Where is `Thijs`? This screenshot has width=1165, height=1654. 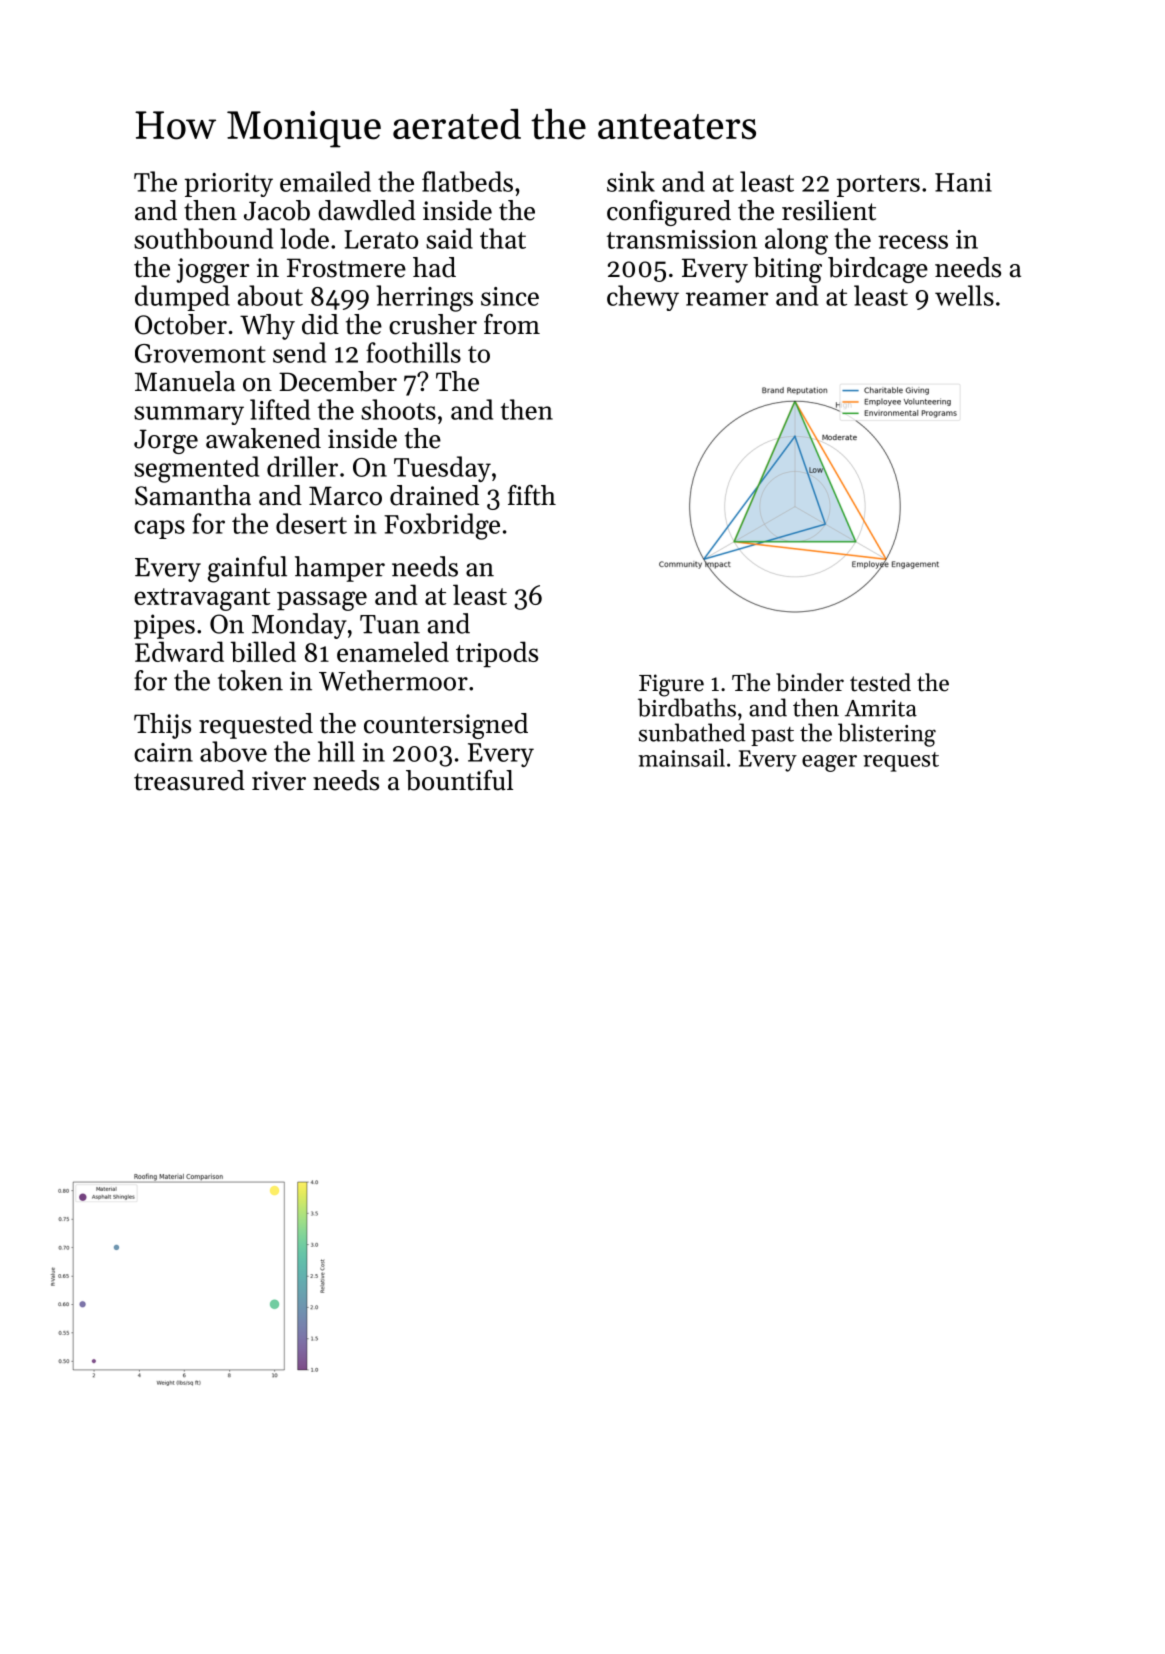 Thijs is located at coordinates (162, 726).
